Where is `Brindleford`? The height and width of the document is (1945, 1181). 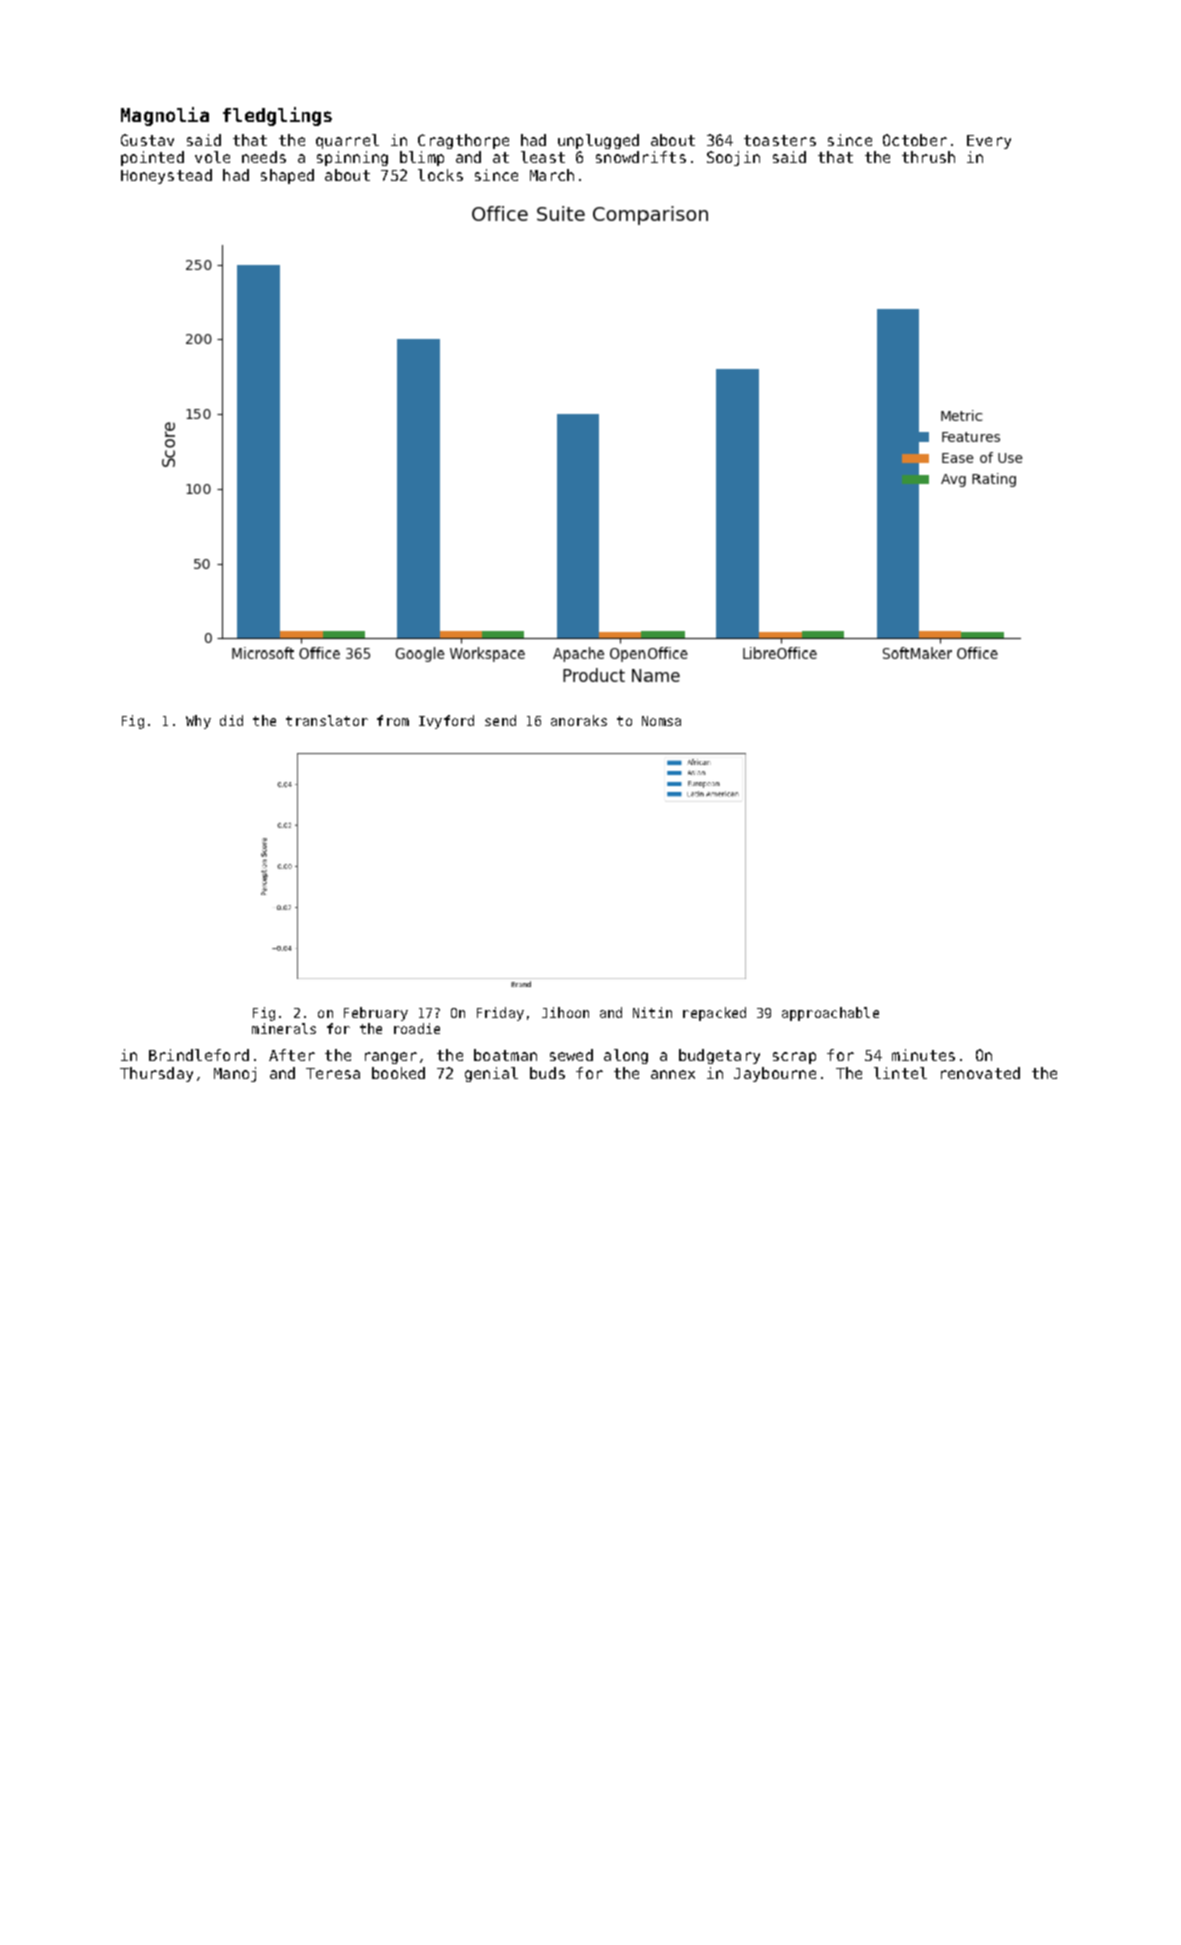
Brindleford is located at coordinates (199, 1055).
